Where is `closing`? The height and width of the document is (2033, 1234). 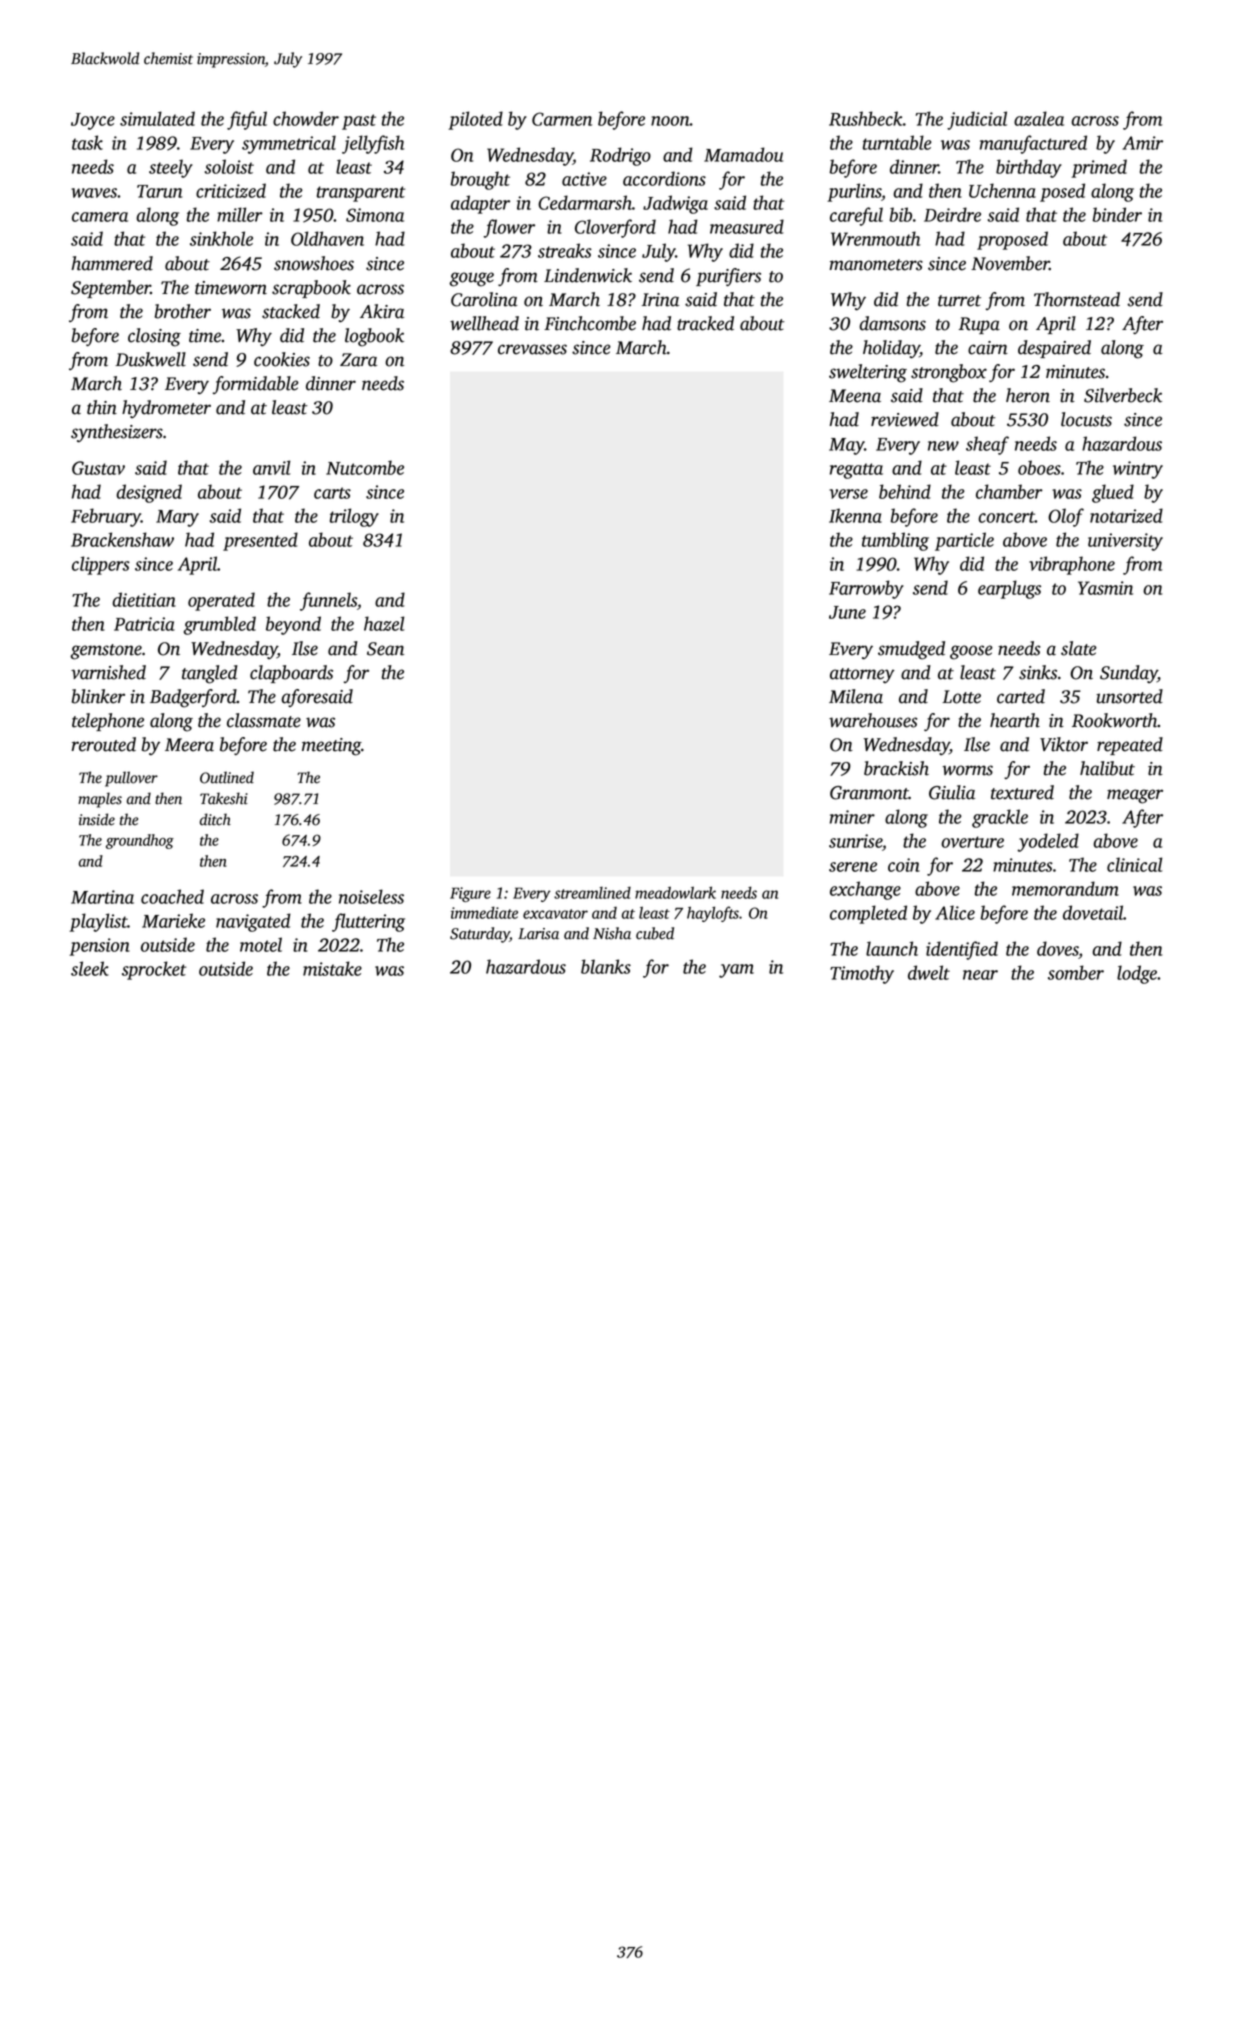 closing is located at coordinates (154, 337).
